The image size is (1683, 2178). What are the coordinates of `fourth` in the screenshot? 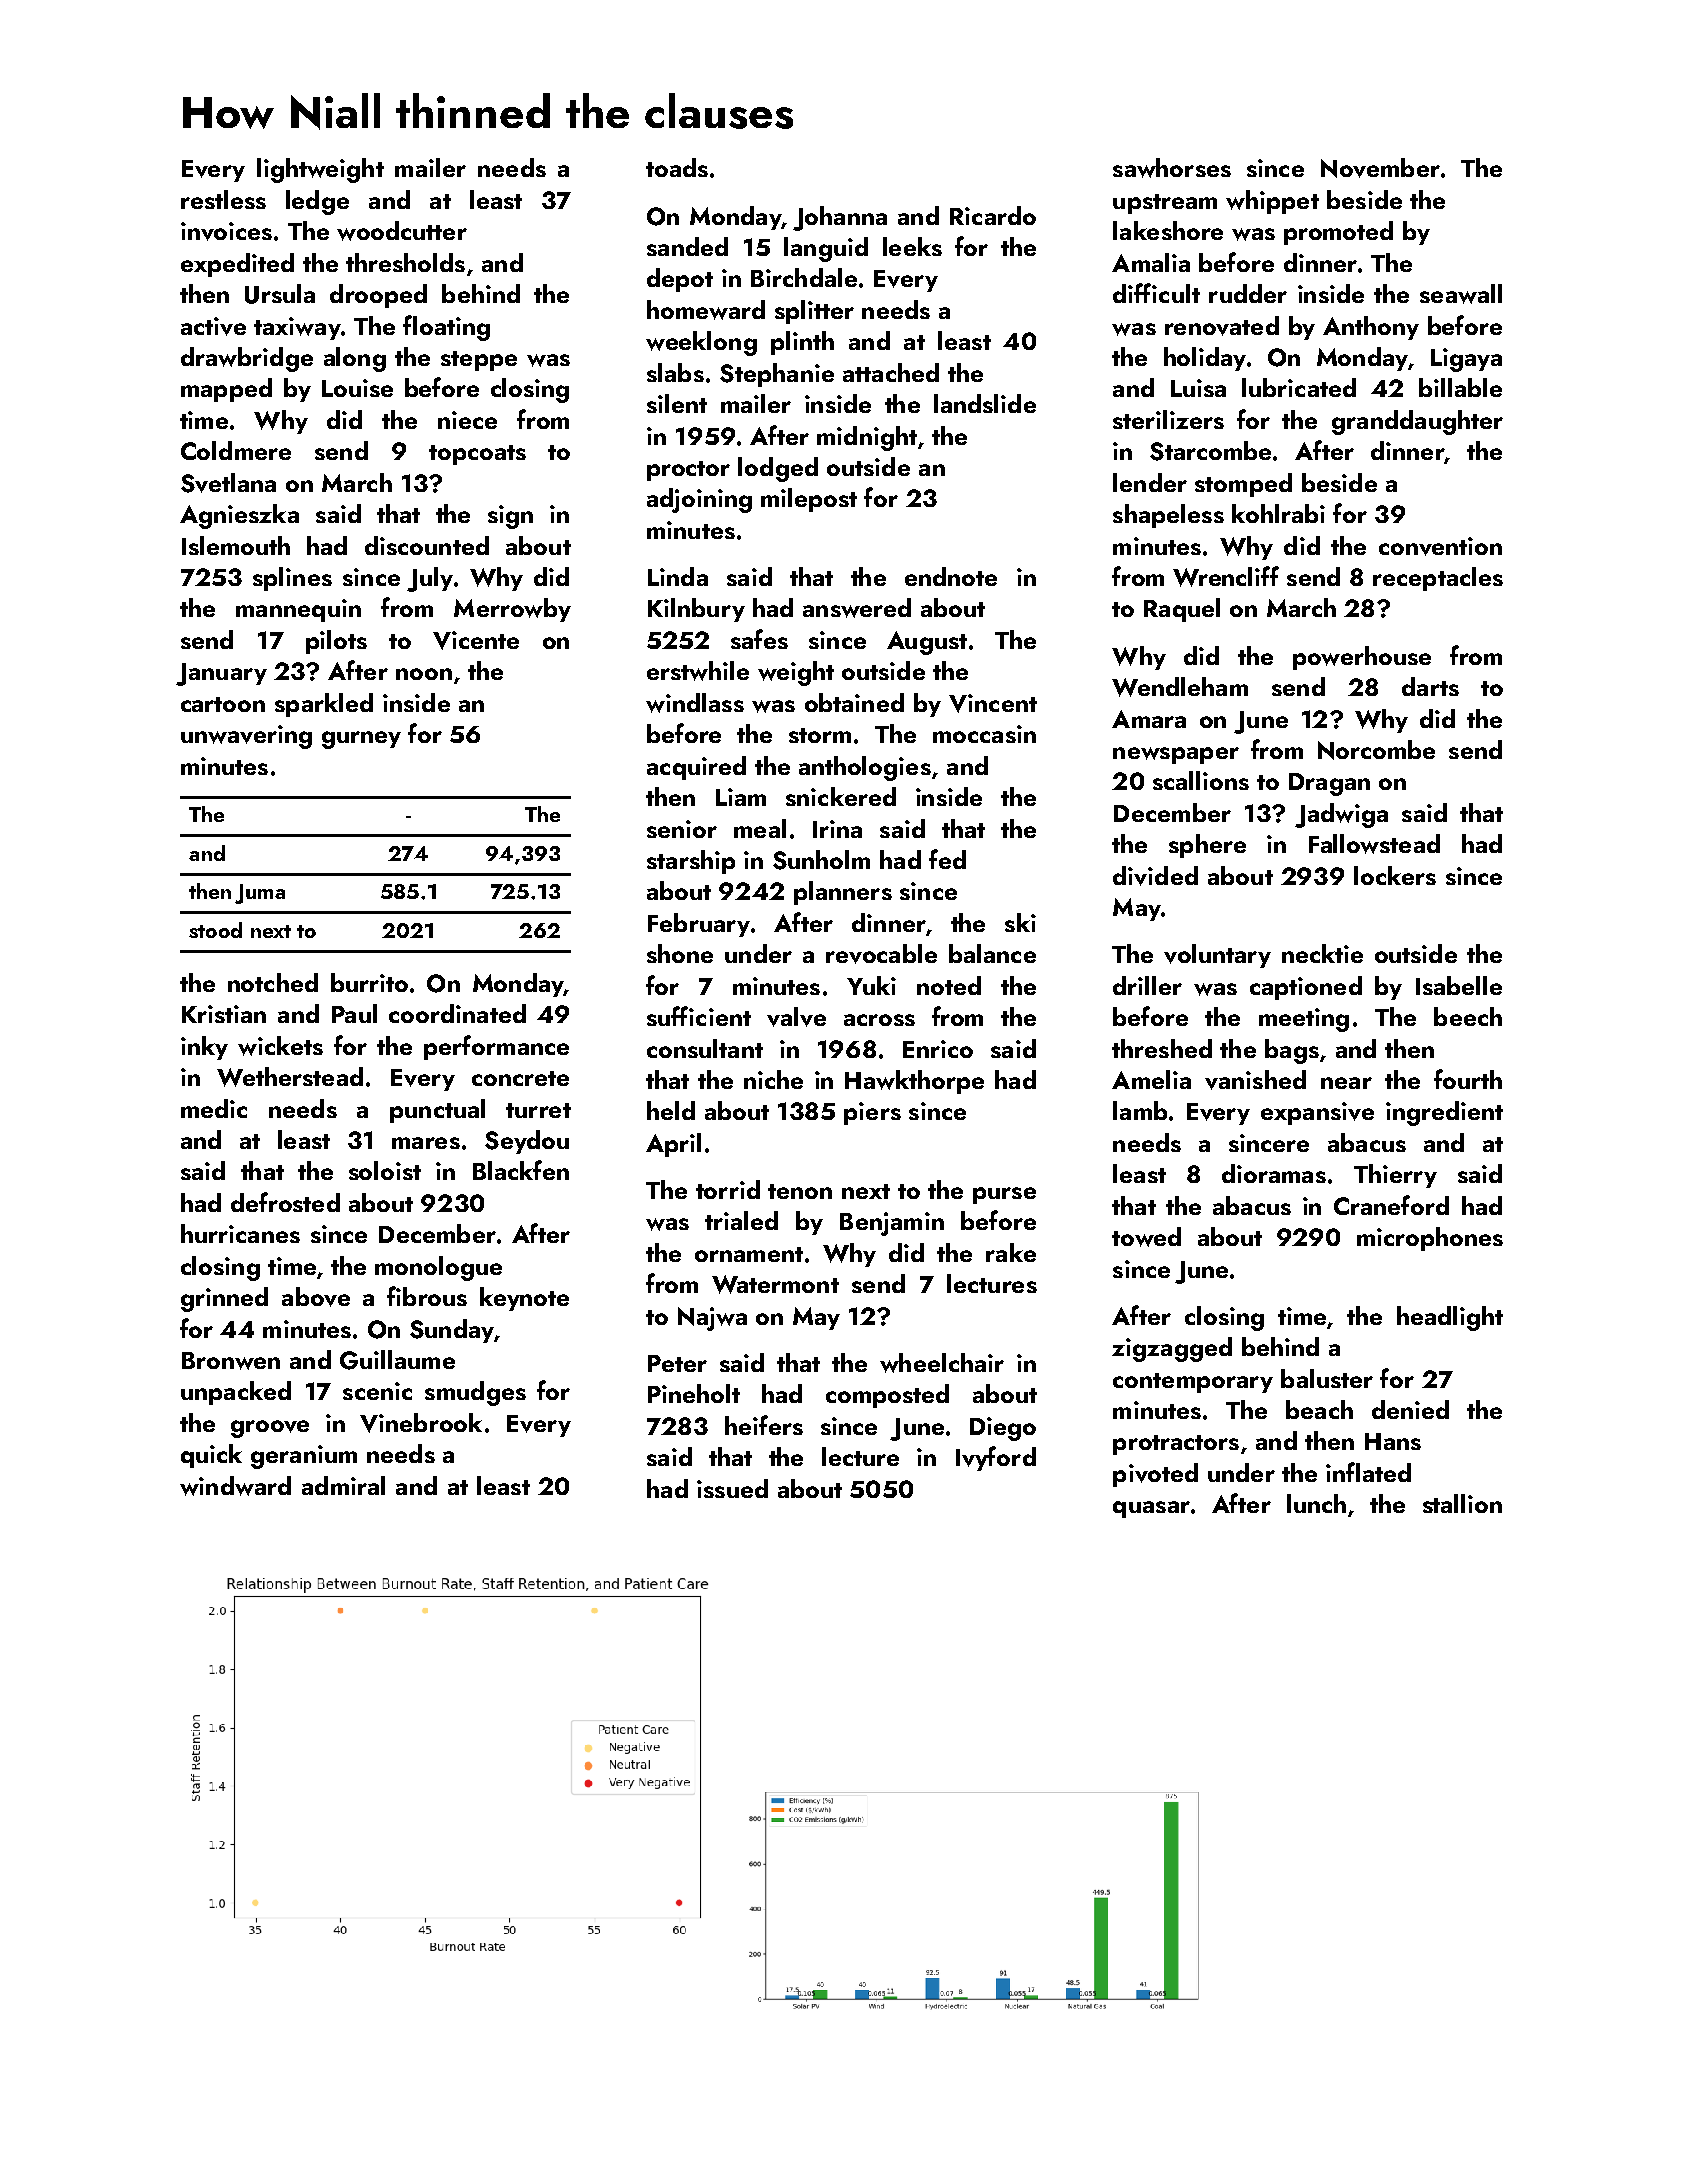 It's located at (1468, 1079).
